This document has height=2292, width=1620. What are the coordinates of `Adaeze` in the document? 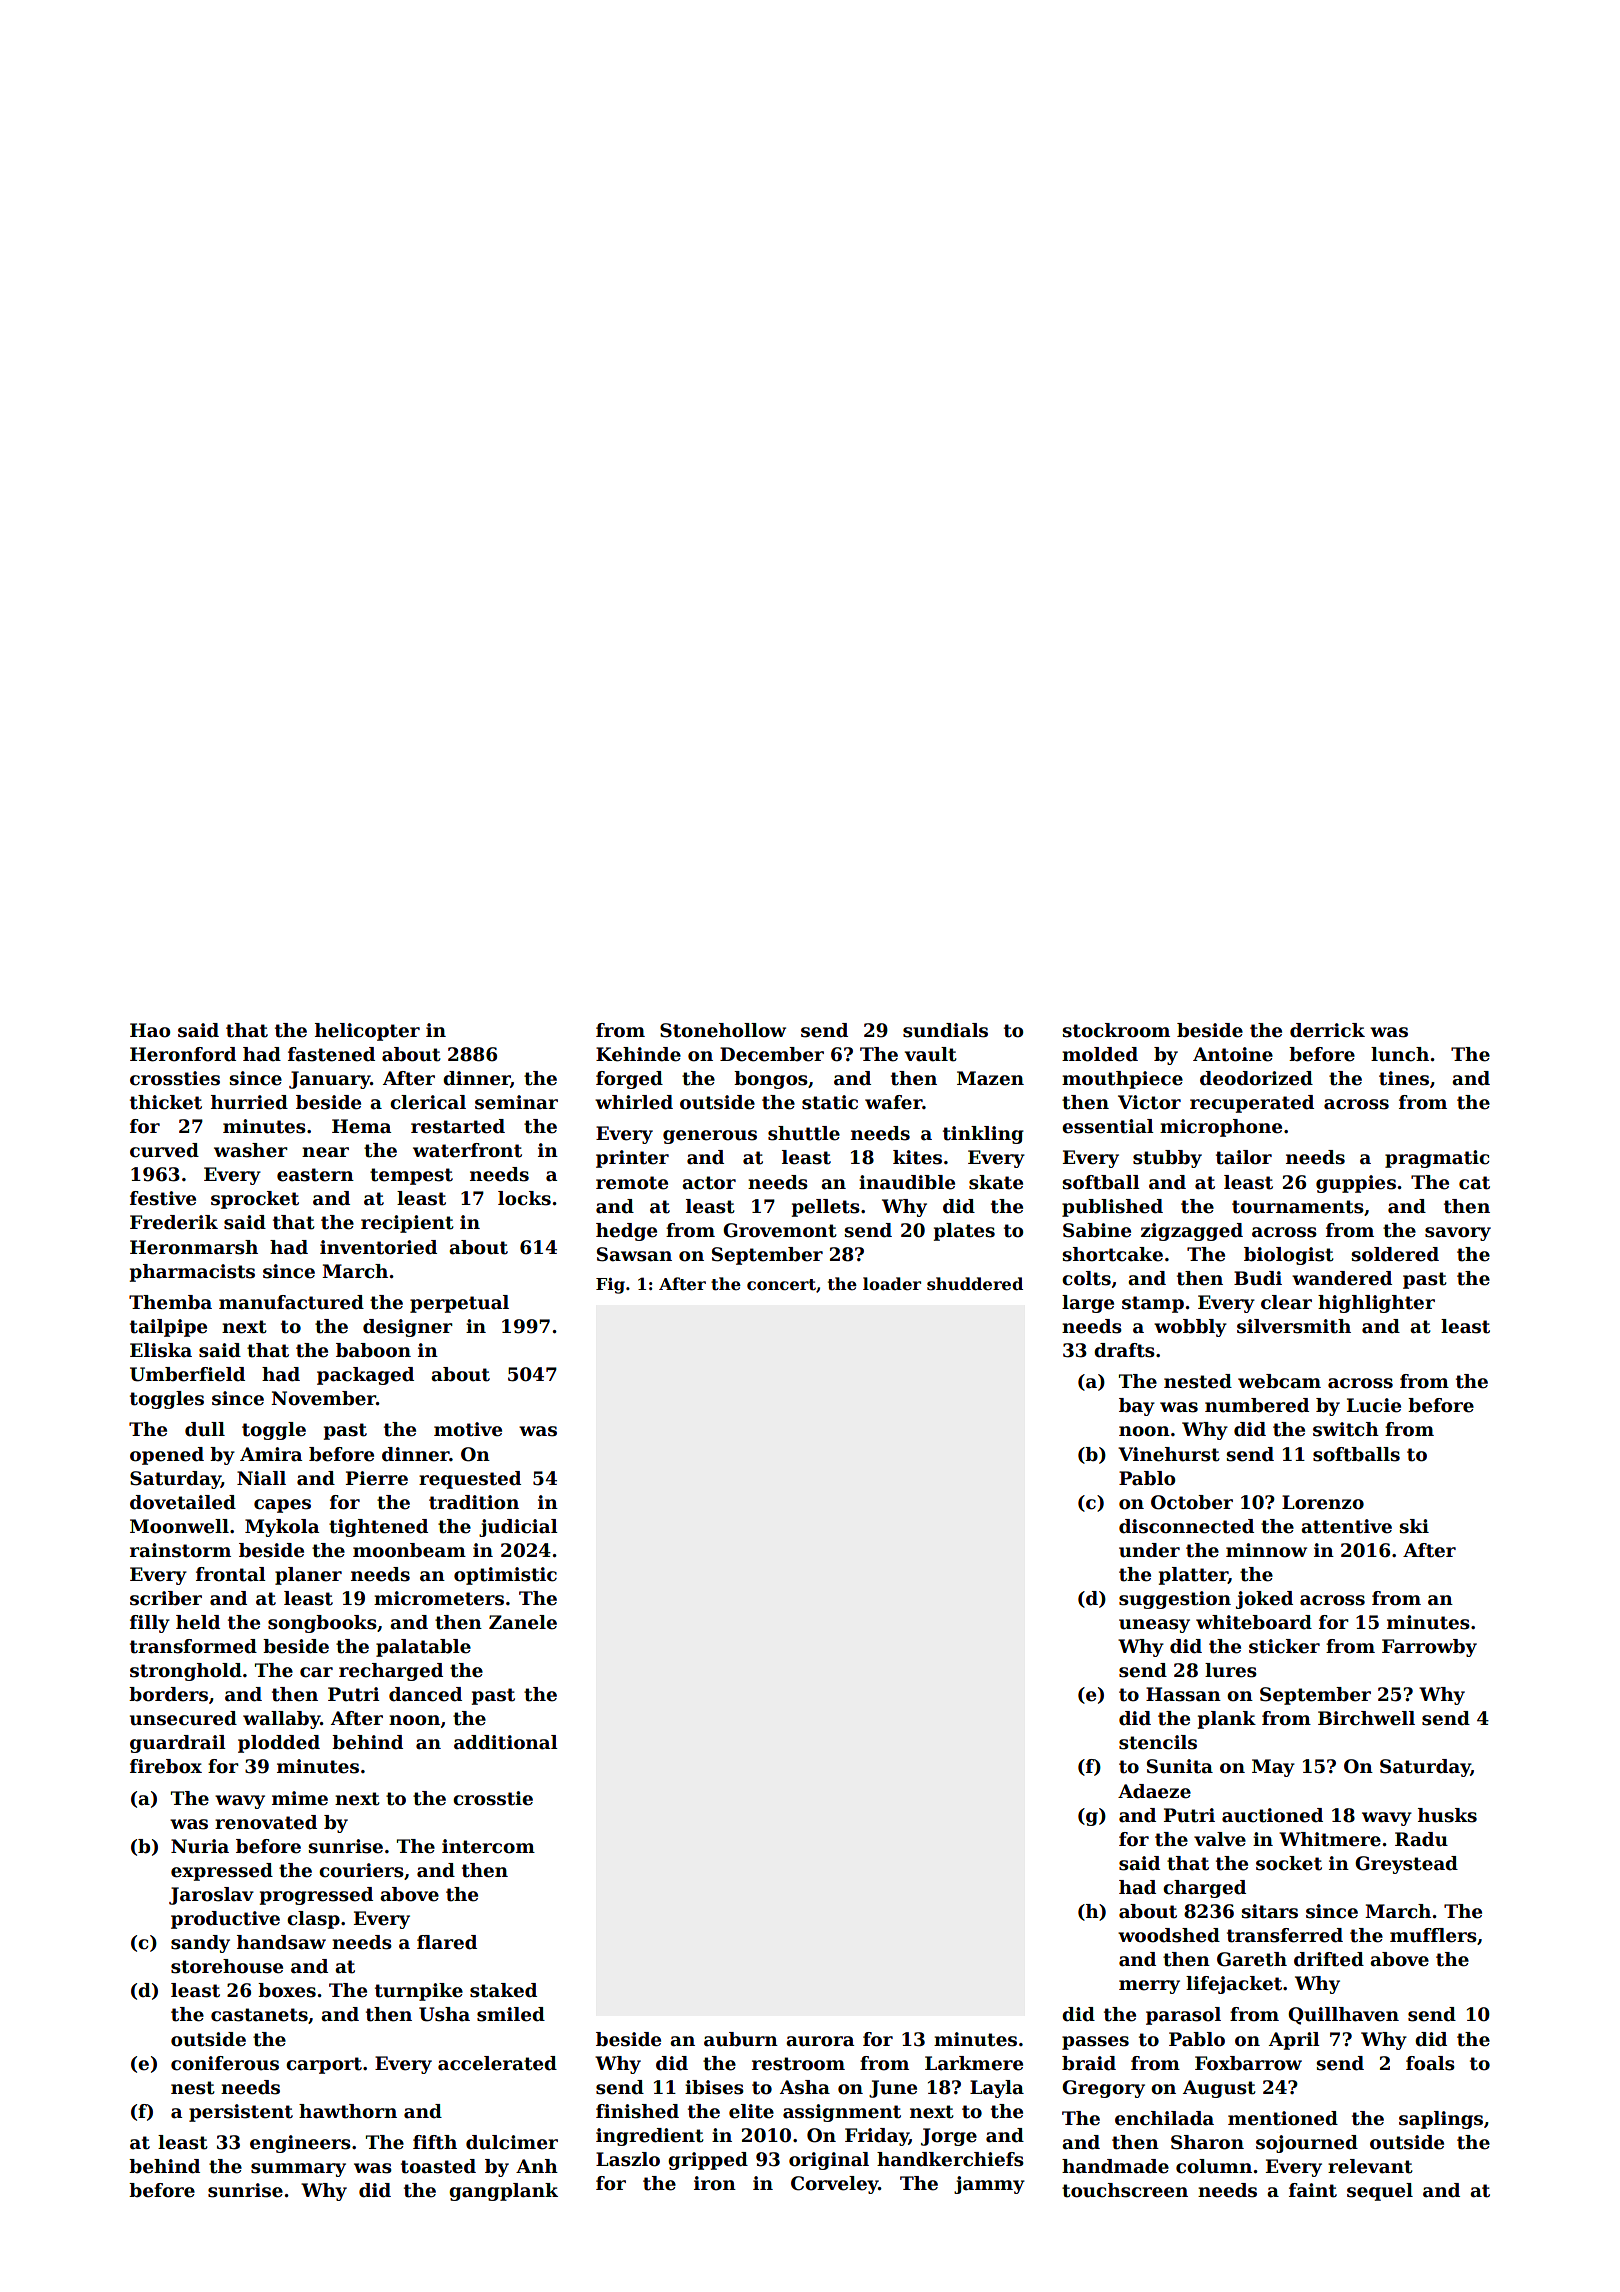 It's located at (1154, 1791).
